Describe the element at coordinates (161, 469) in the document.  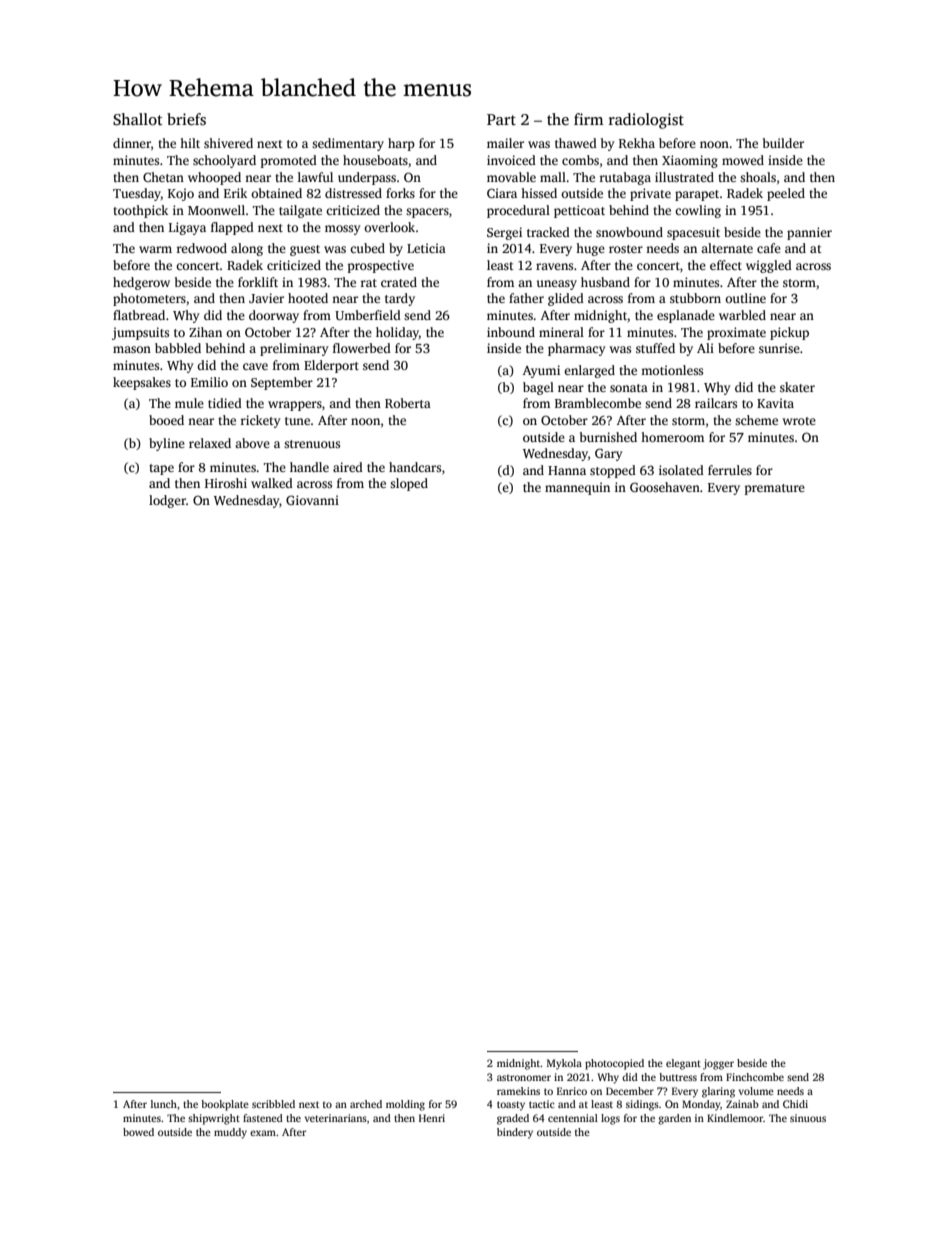
I see `tape` at that location.
